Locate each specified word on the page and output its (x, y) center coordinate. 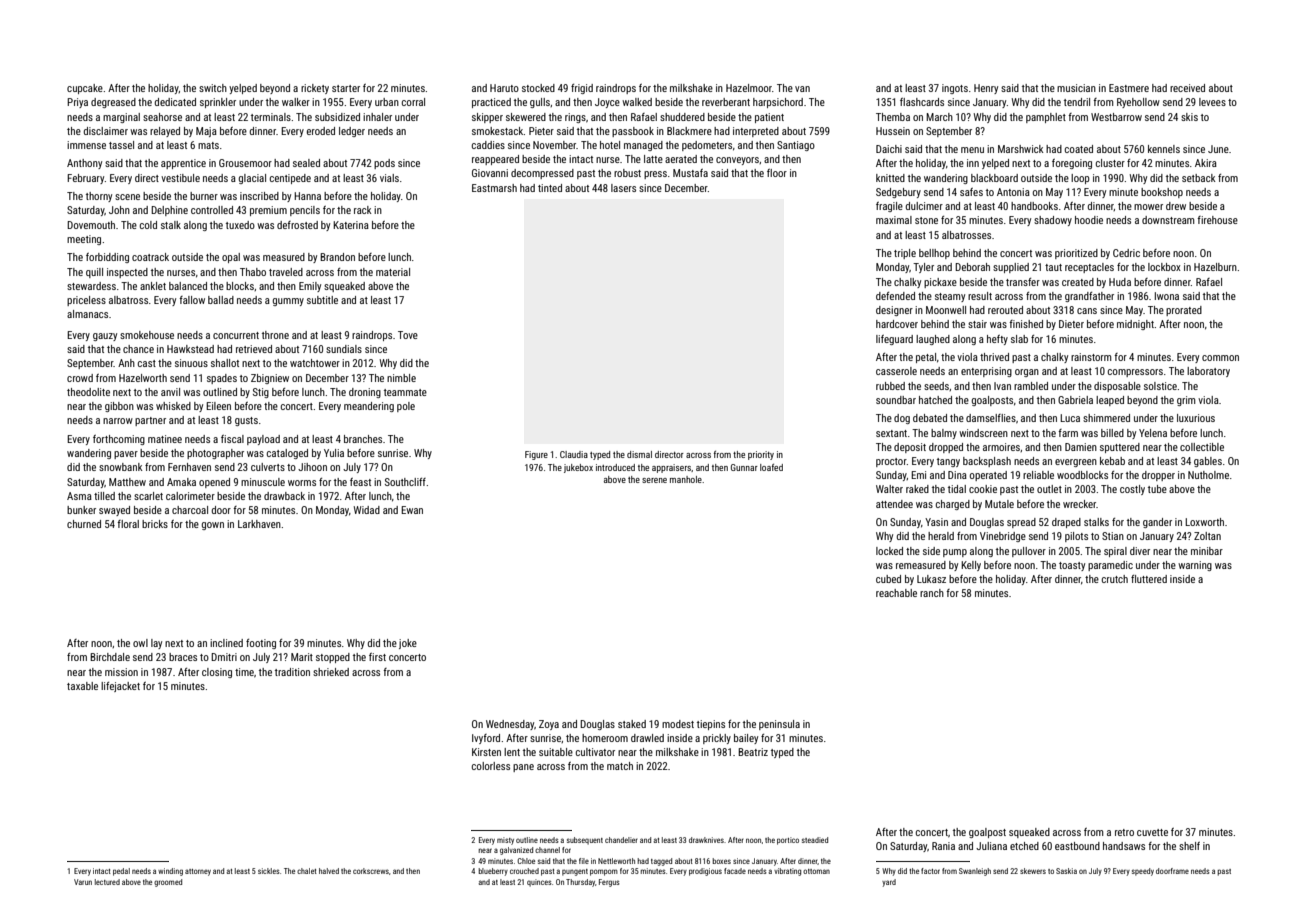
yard (889, 883)
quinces (539, 883)
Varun (83, 882)
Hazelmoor (749, 88)
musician (1076, 88)
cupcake (85, 89)
